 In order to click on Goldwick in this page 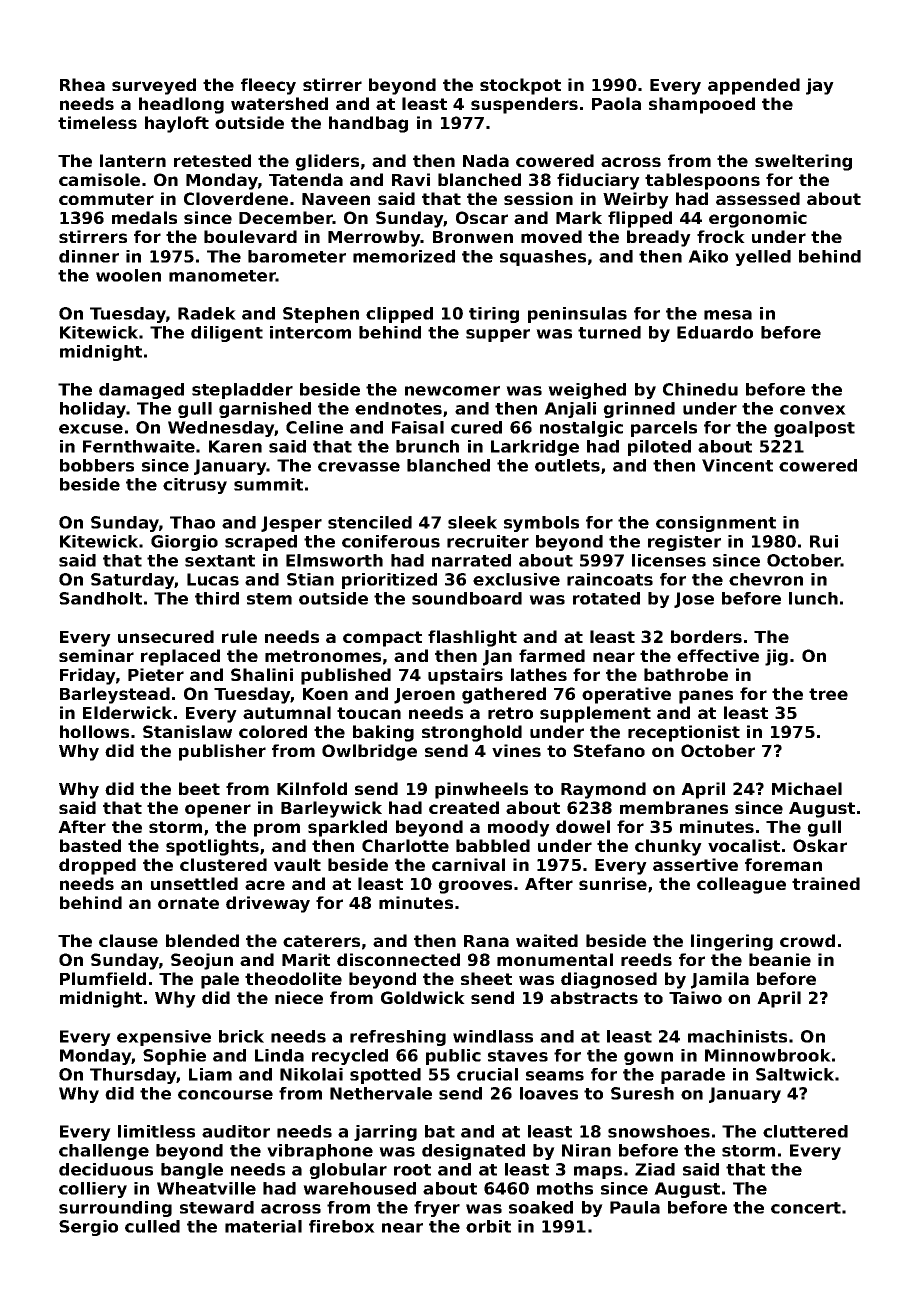, I will do `click(423, 997)`.
